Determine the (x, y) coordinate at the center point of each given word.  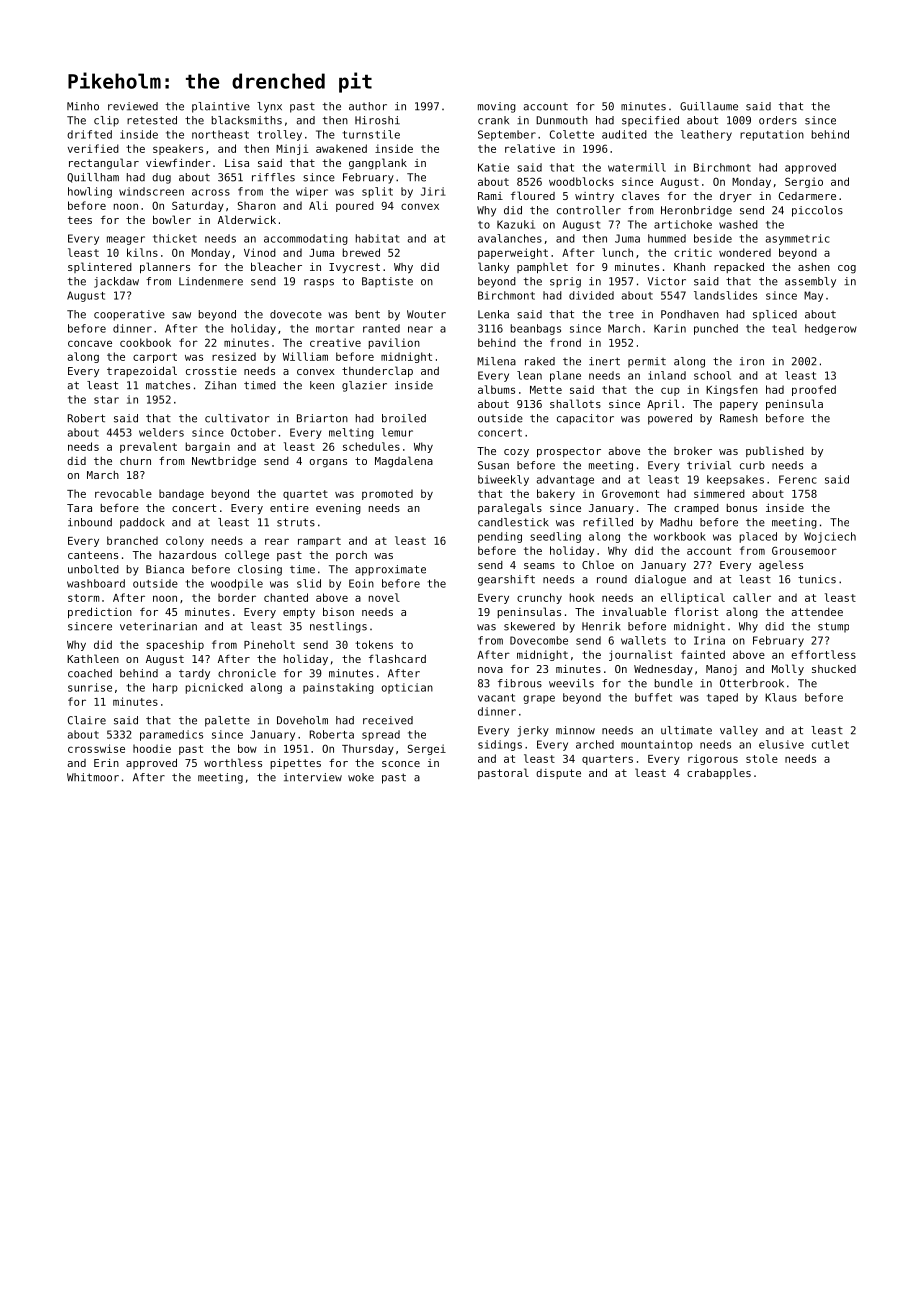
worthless (233, 762)
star (106, 400)
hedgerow (831, 329)
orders (778, 120)
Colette (572, 134)
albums (496, 389)
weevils (571, 683)
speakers (178, 149)
